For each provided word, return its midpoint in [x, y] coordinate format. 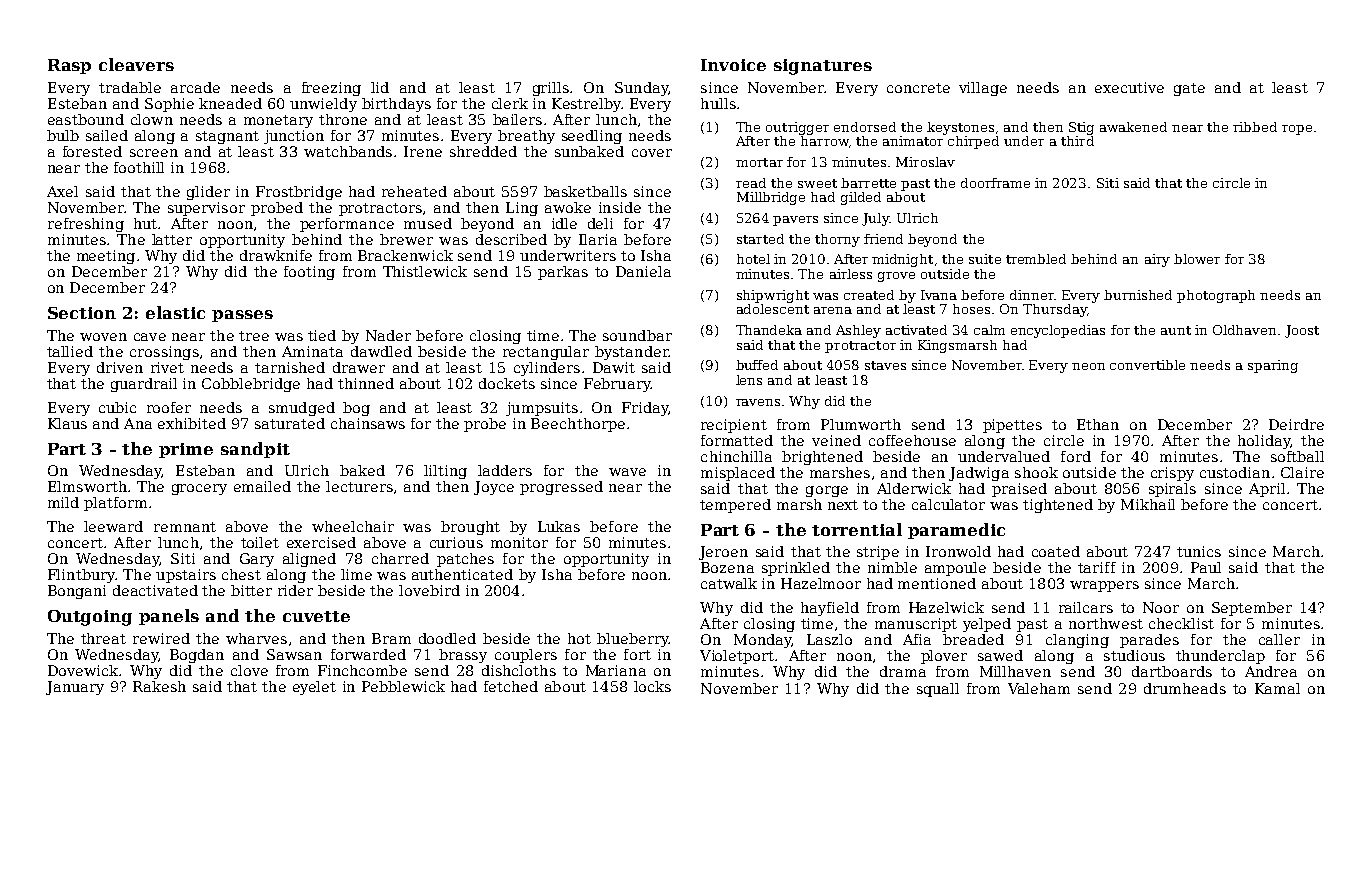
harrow [825, 141]
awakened [1133, 127]
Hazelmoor [821, 583]
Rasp [69, 66]
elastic [175, 312]
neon [1088, 366]
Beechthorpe [578, 425]
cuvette [316, 616]
